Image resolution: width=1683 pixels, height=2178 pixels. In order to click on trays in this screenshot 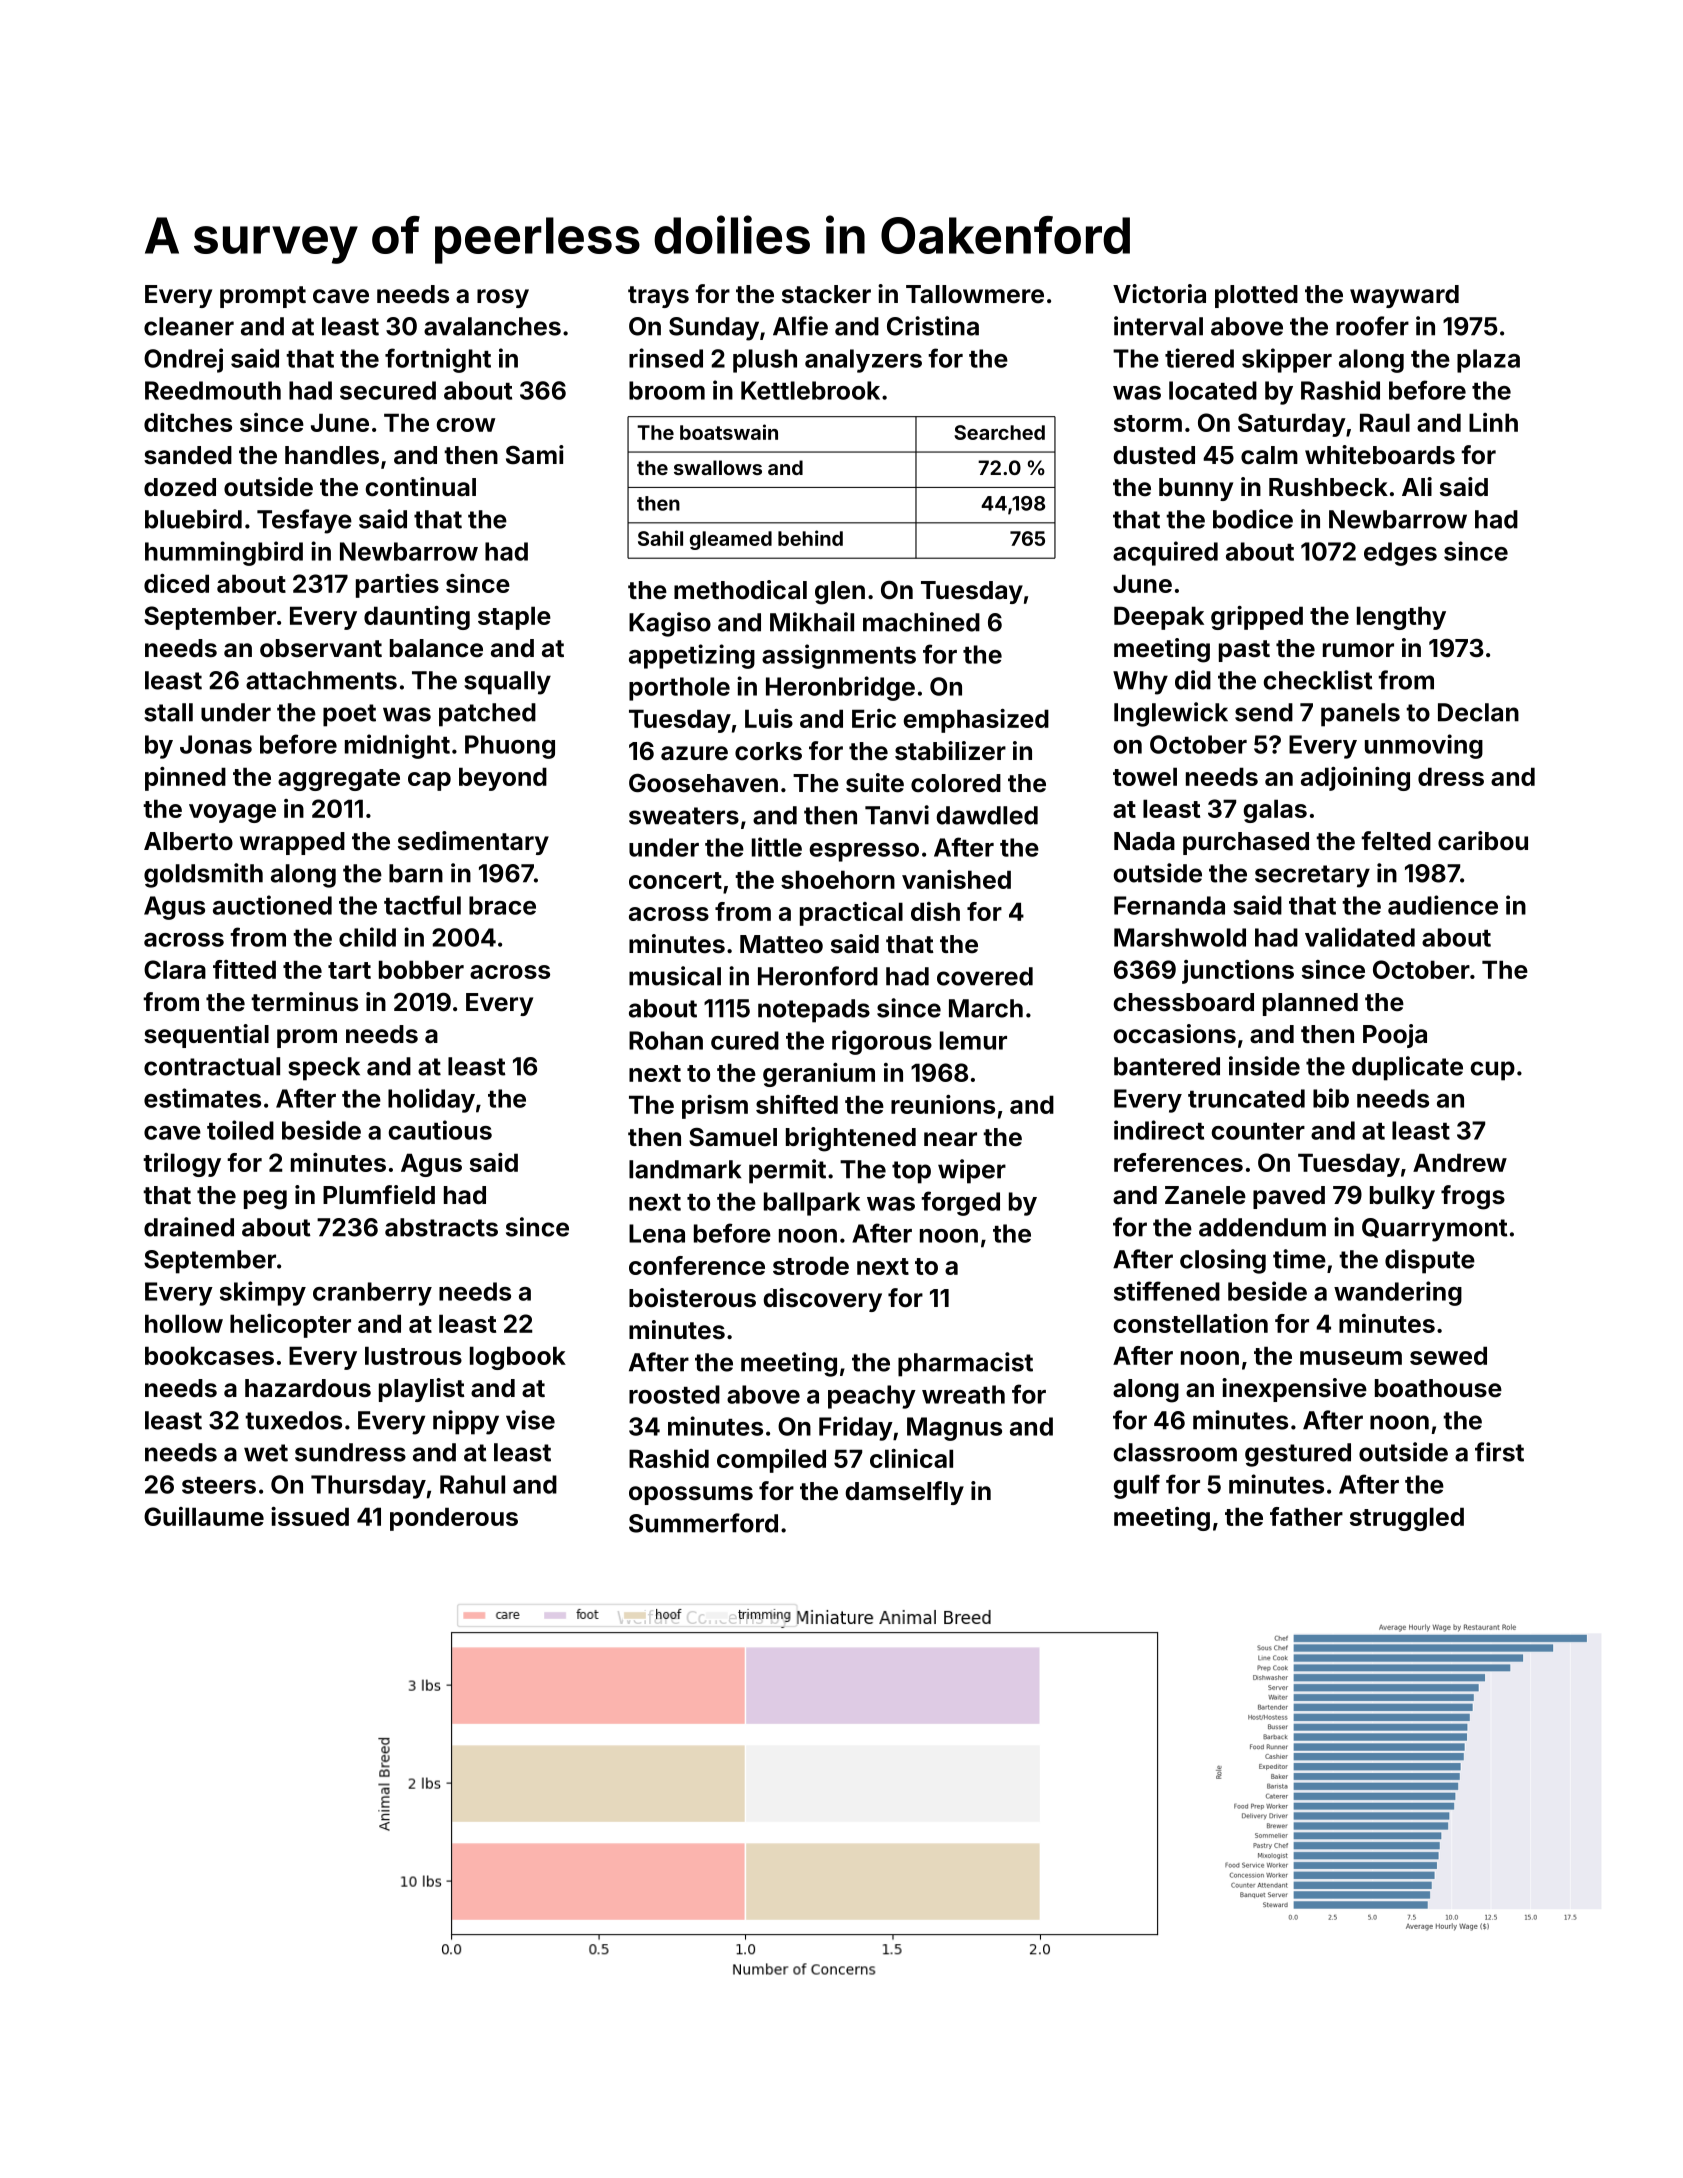, I will do `click(658, 297)`.
